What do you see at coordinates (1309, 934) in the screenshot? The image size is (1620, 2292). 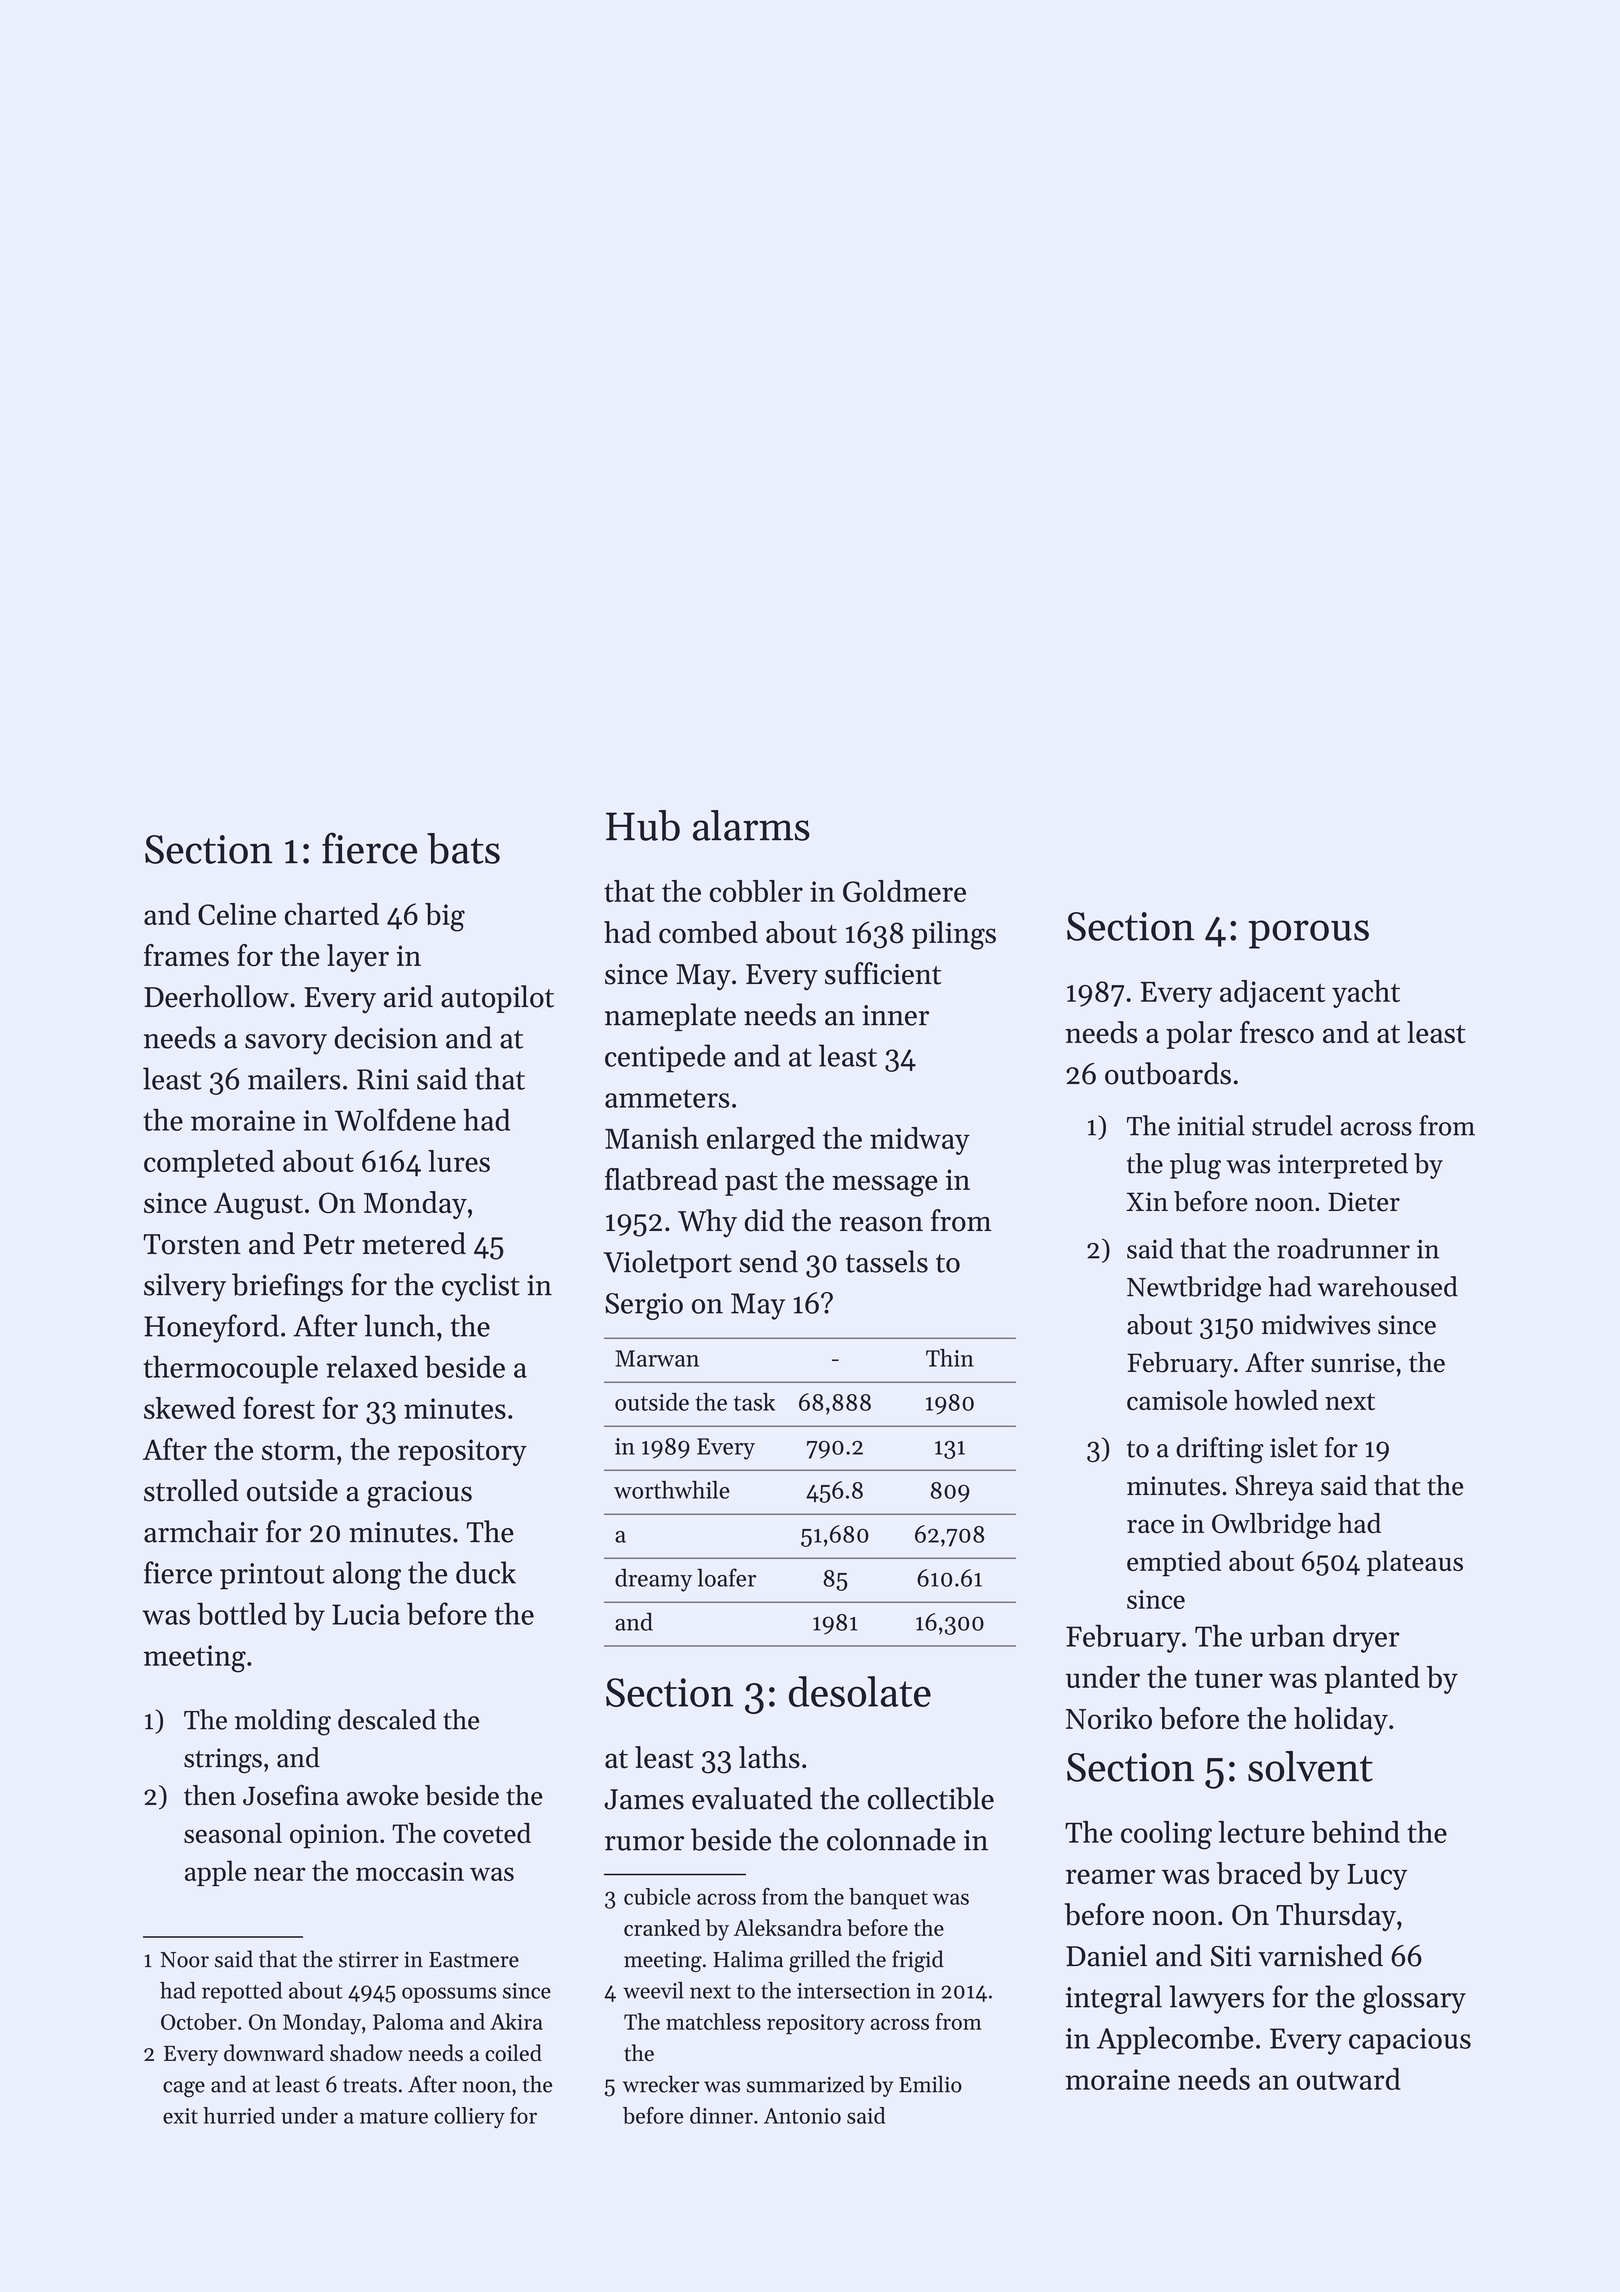 I see `porous` at bounding box center [1309, 934].
